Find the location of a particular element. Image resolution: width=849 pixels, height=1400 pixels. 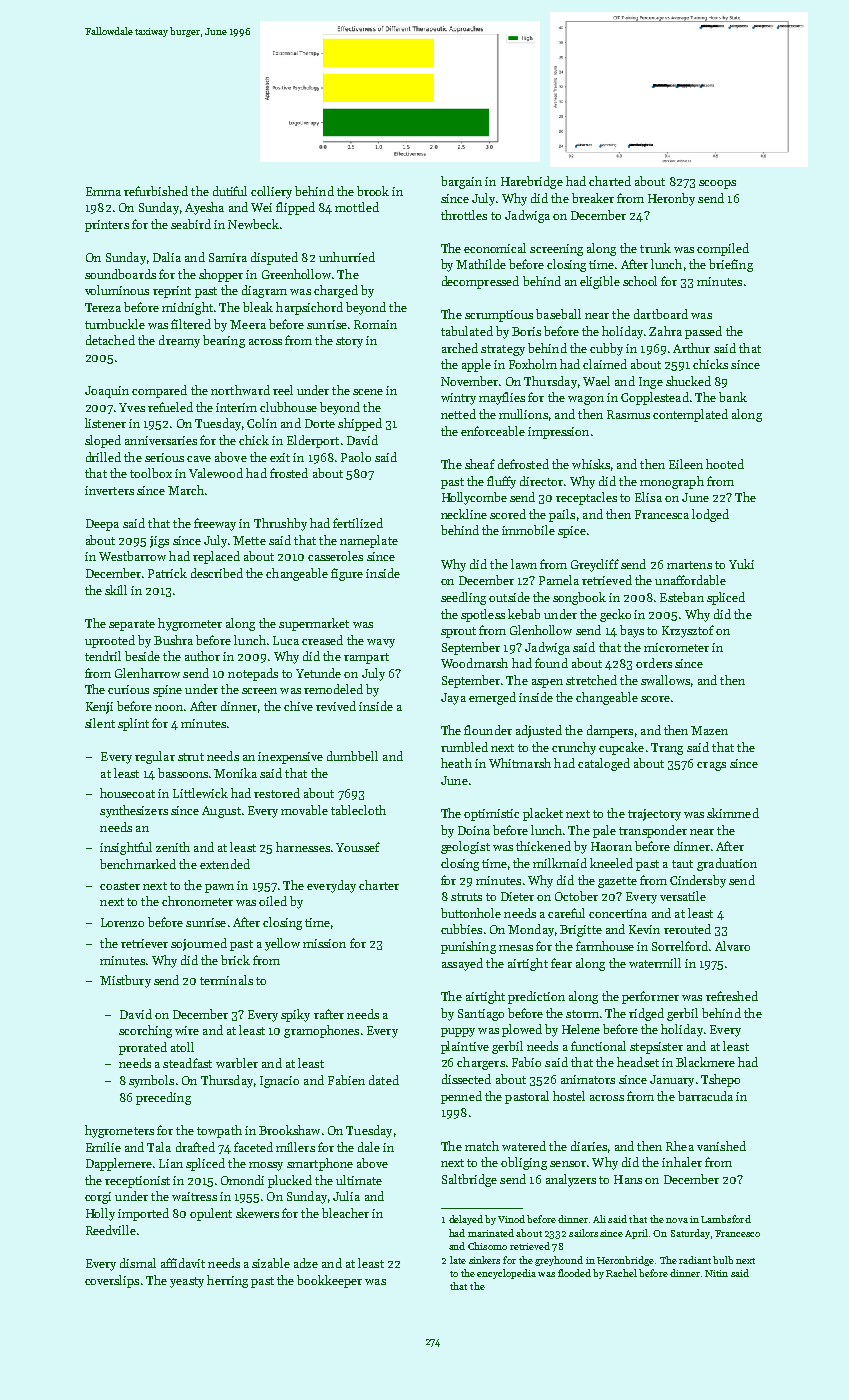

Youssef is located at coordinates (358, 847).
